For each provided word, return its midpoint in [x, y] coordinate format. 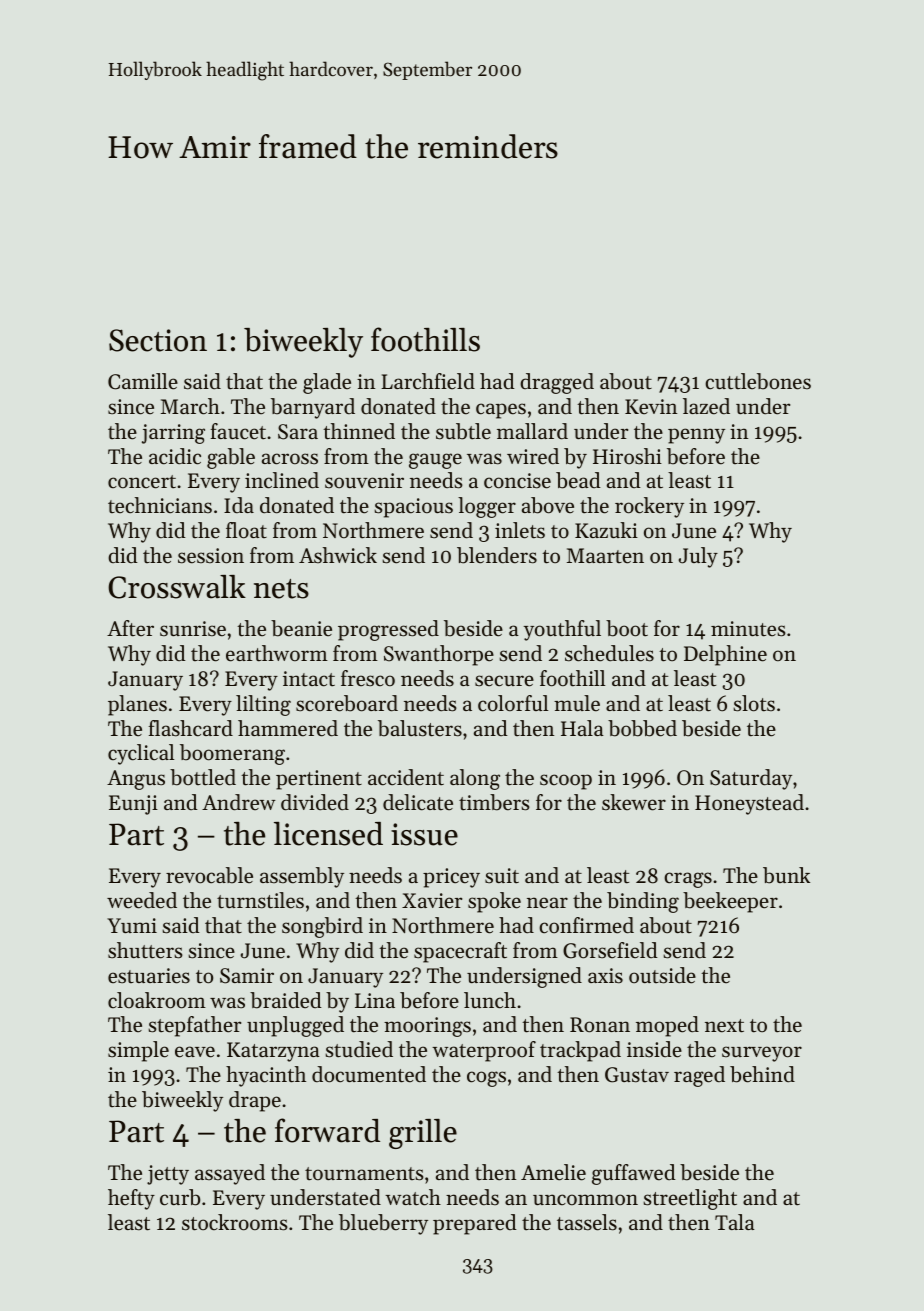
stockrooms [235, 1222]
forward [327, 1130]
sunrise [193, 629]
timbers [494, 802]
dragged [557, 383]
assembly [302, 877]
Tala [735, 1222]
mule [577, 703]
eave [195, 1052]
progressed [388, 630]
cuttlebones [758, 381]
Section [158, 340]
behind [762, 1074]
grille [423, 1134]
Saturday [751, 779]
